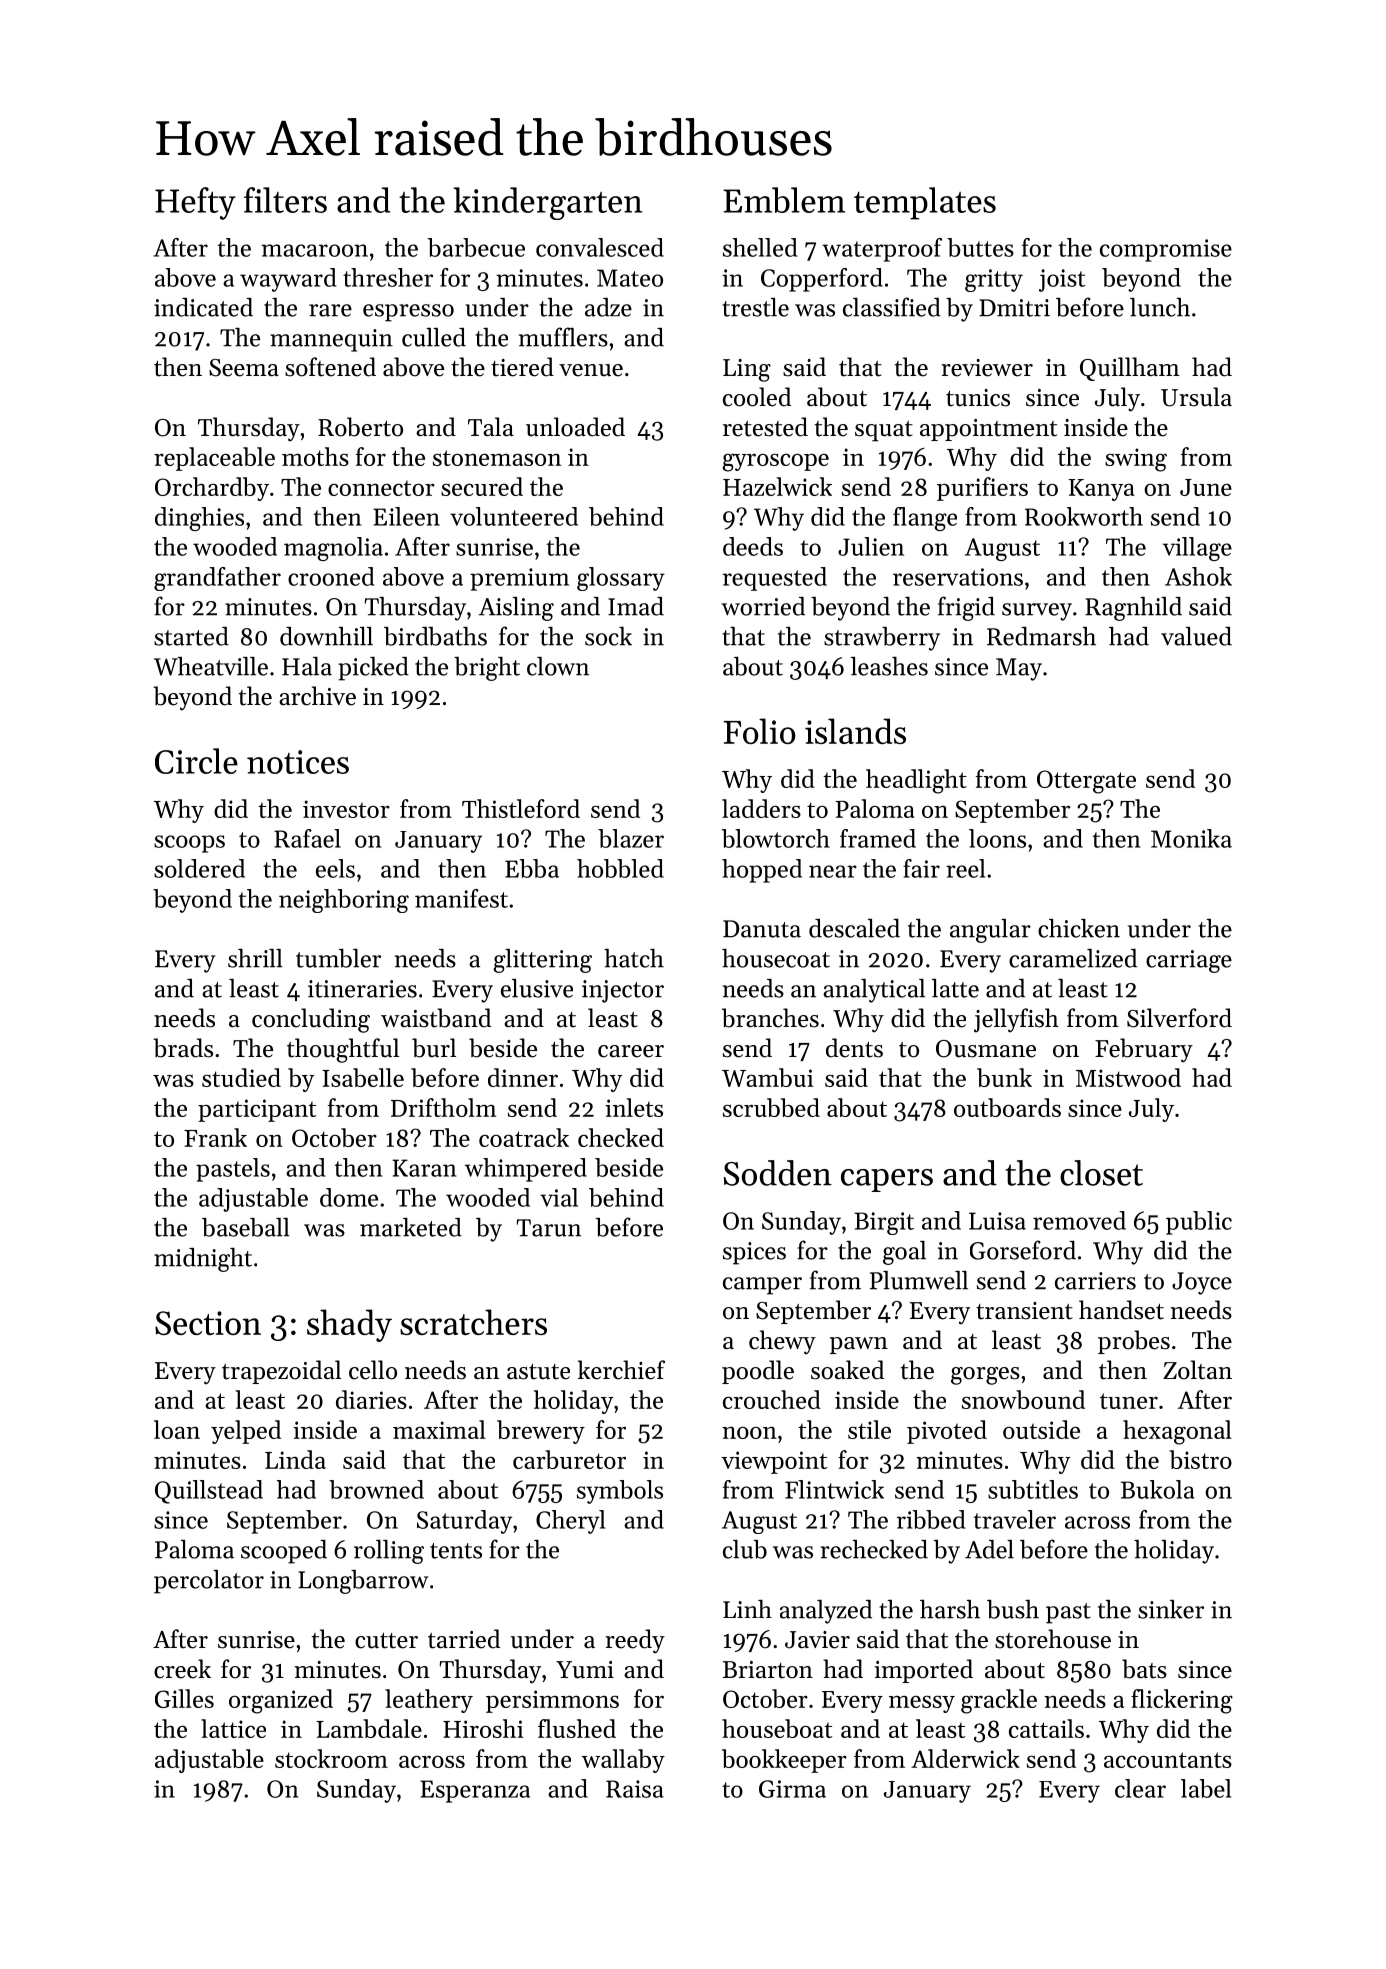 This page has width=1386, height=1969. Describe the element at coordinates (1073, 958) in the page. I see `caramelized` at that location.
